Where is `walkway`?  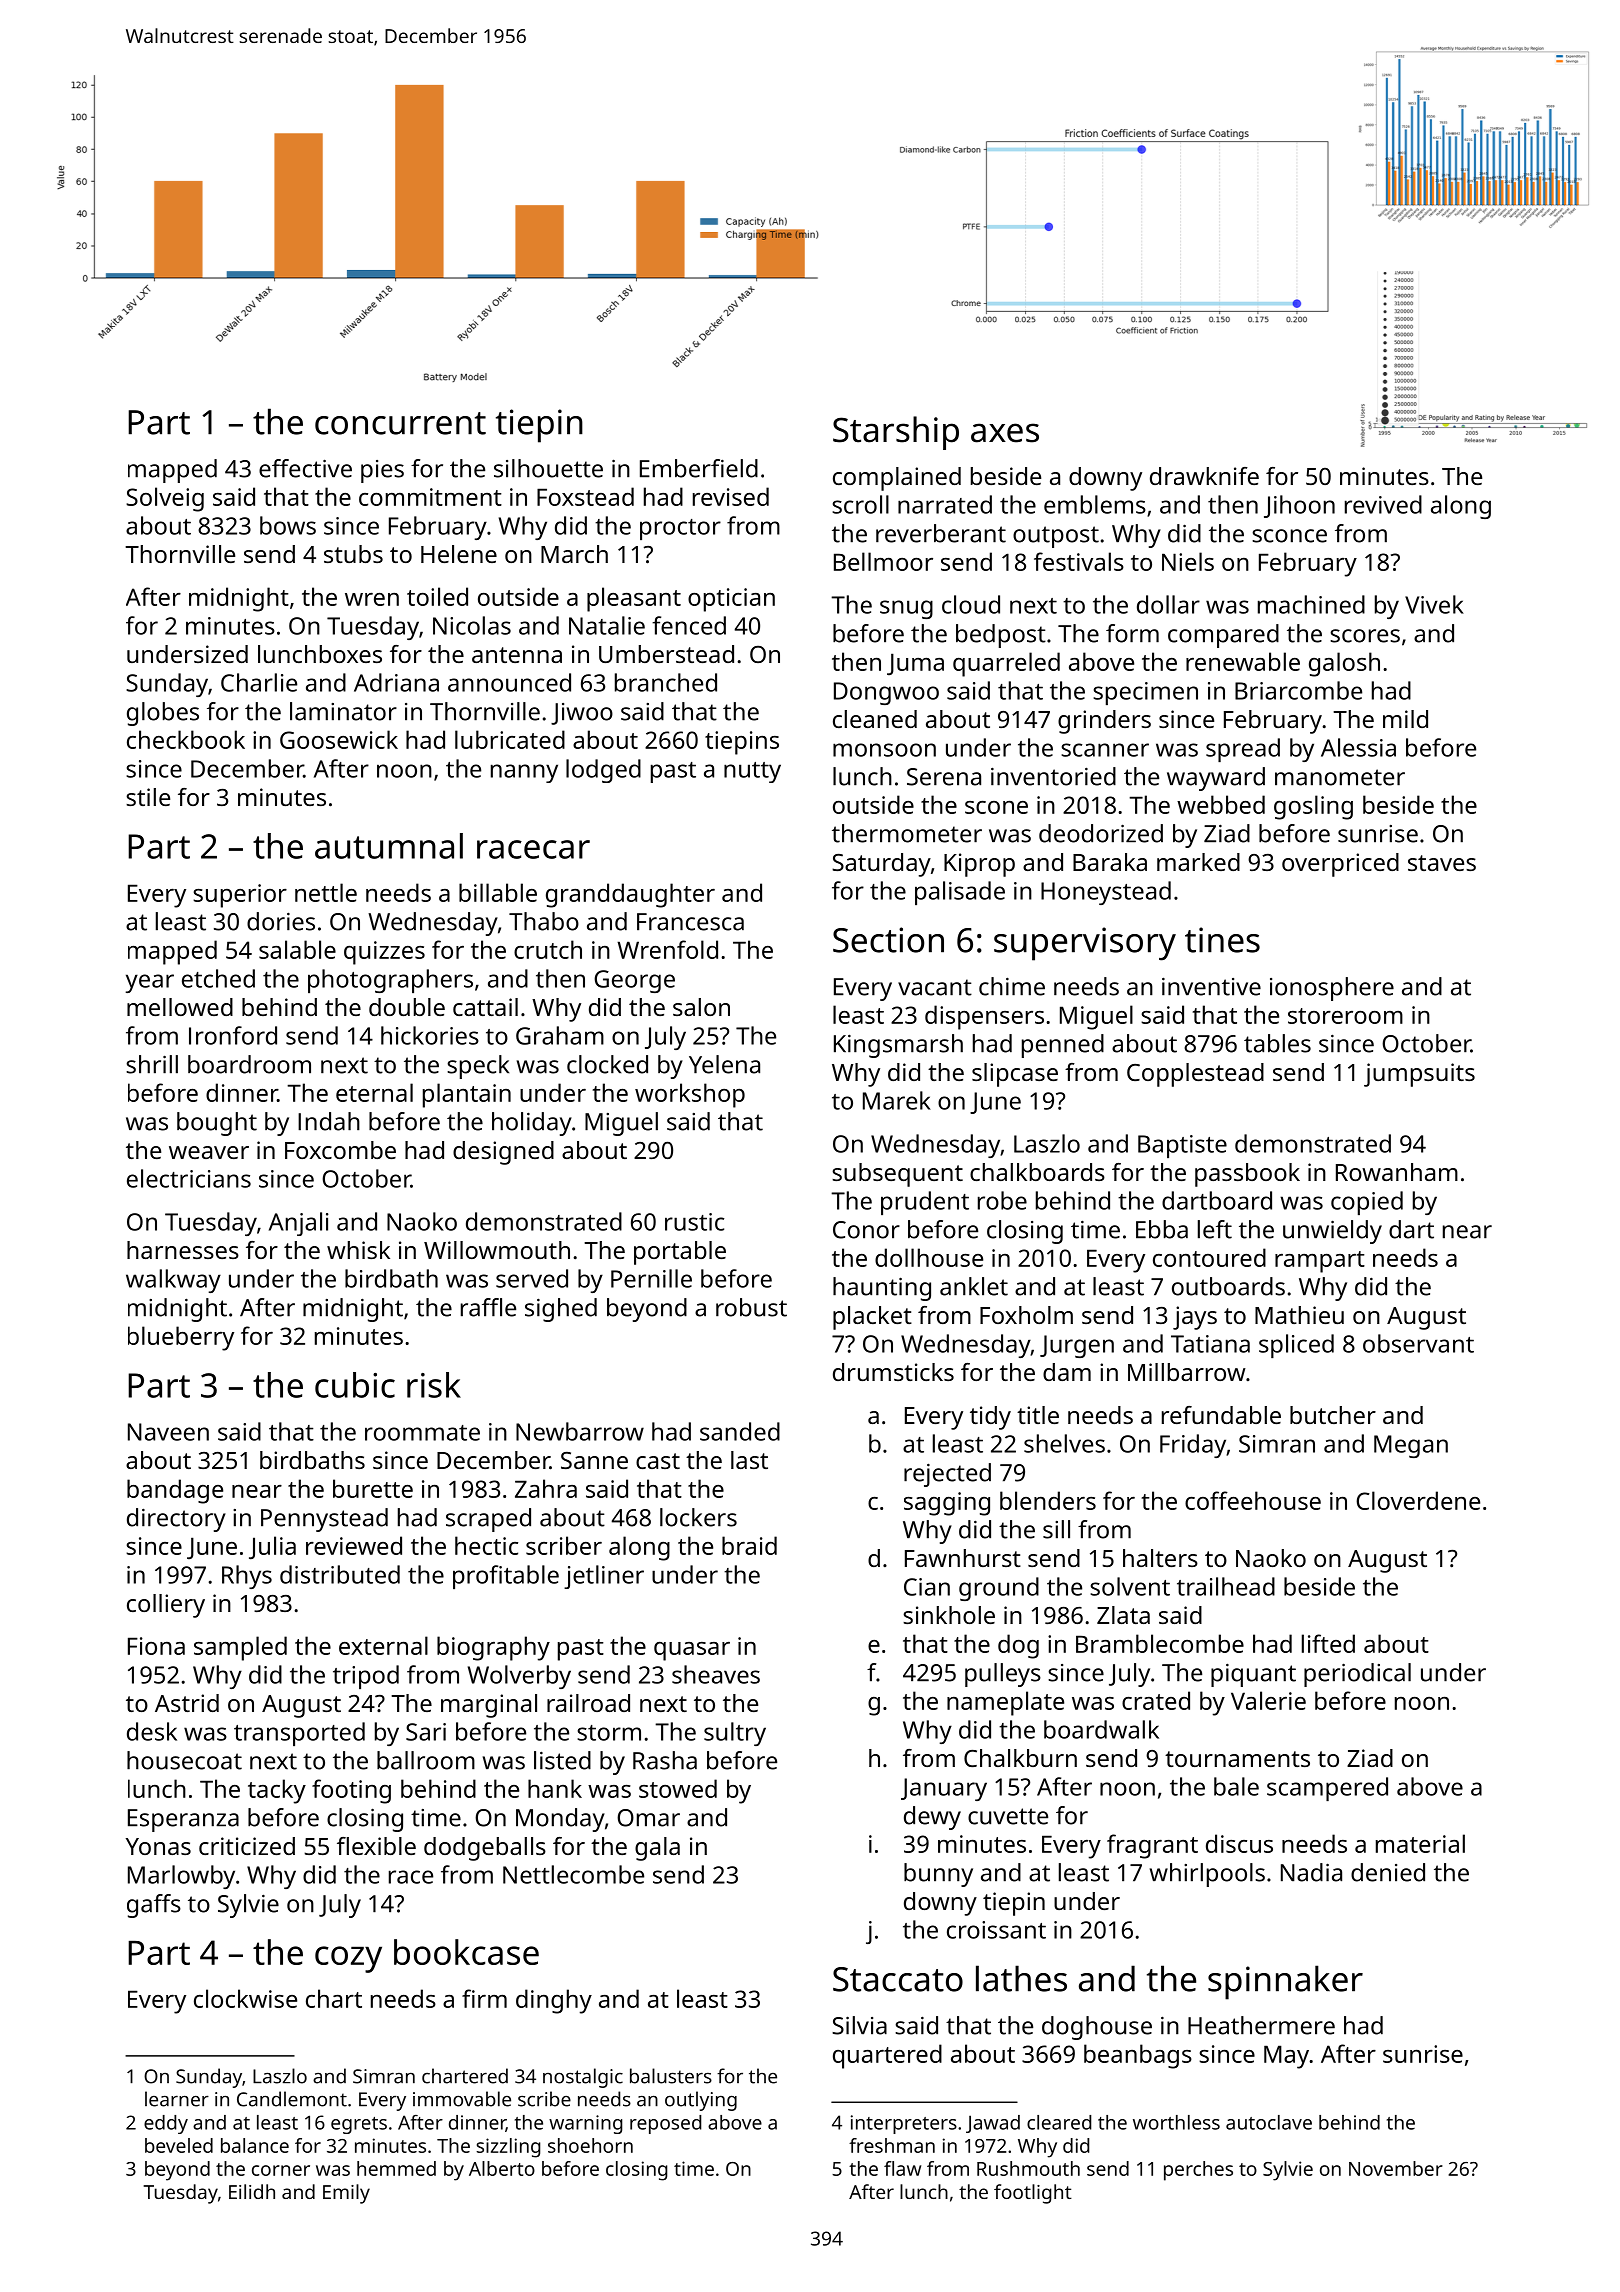 walkway is located at coordinates (173, 1281).
